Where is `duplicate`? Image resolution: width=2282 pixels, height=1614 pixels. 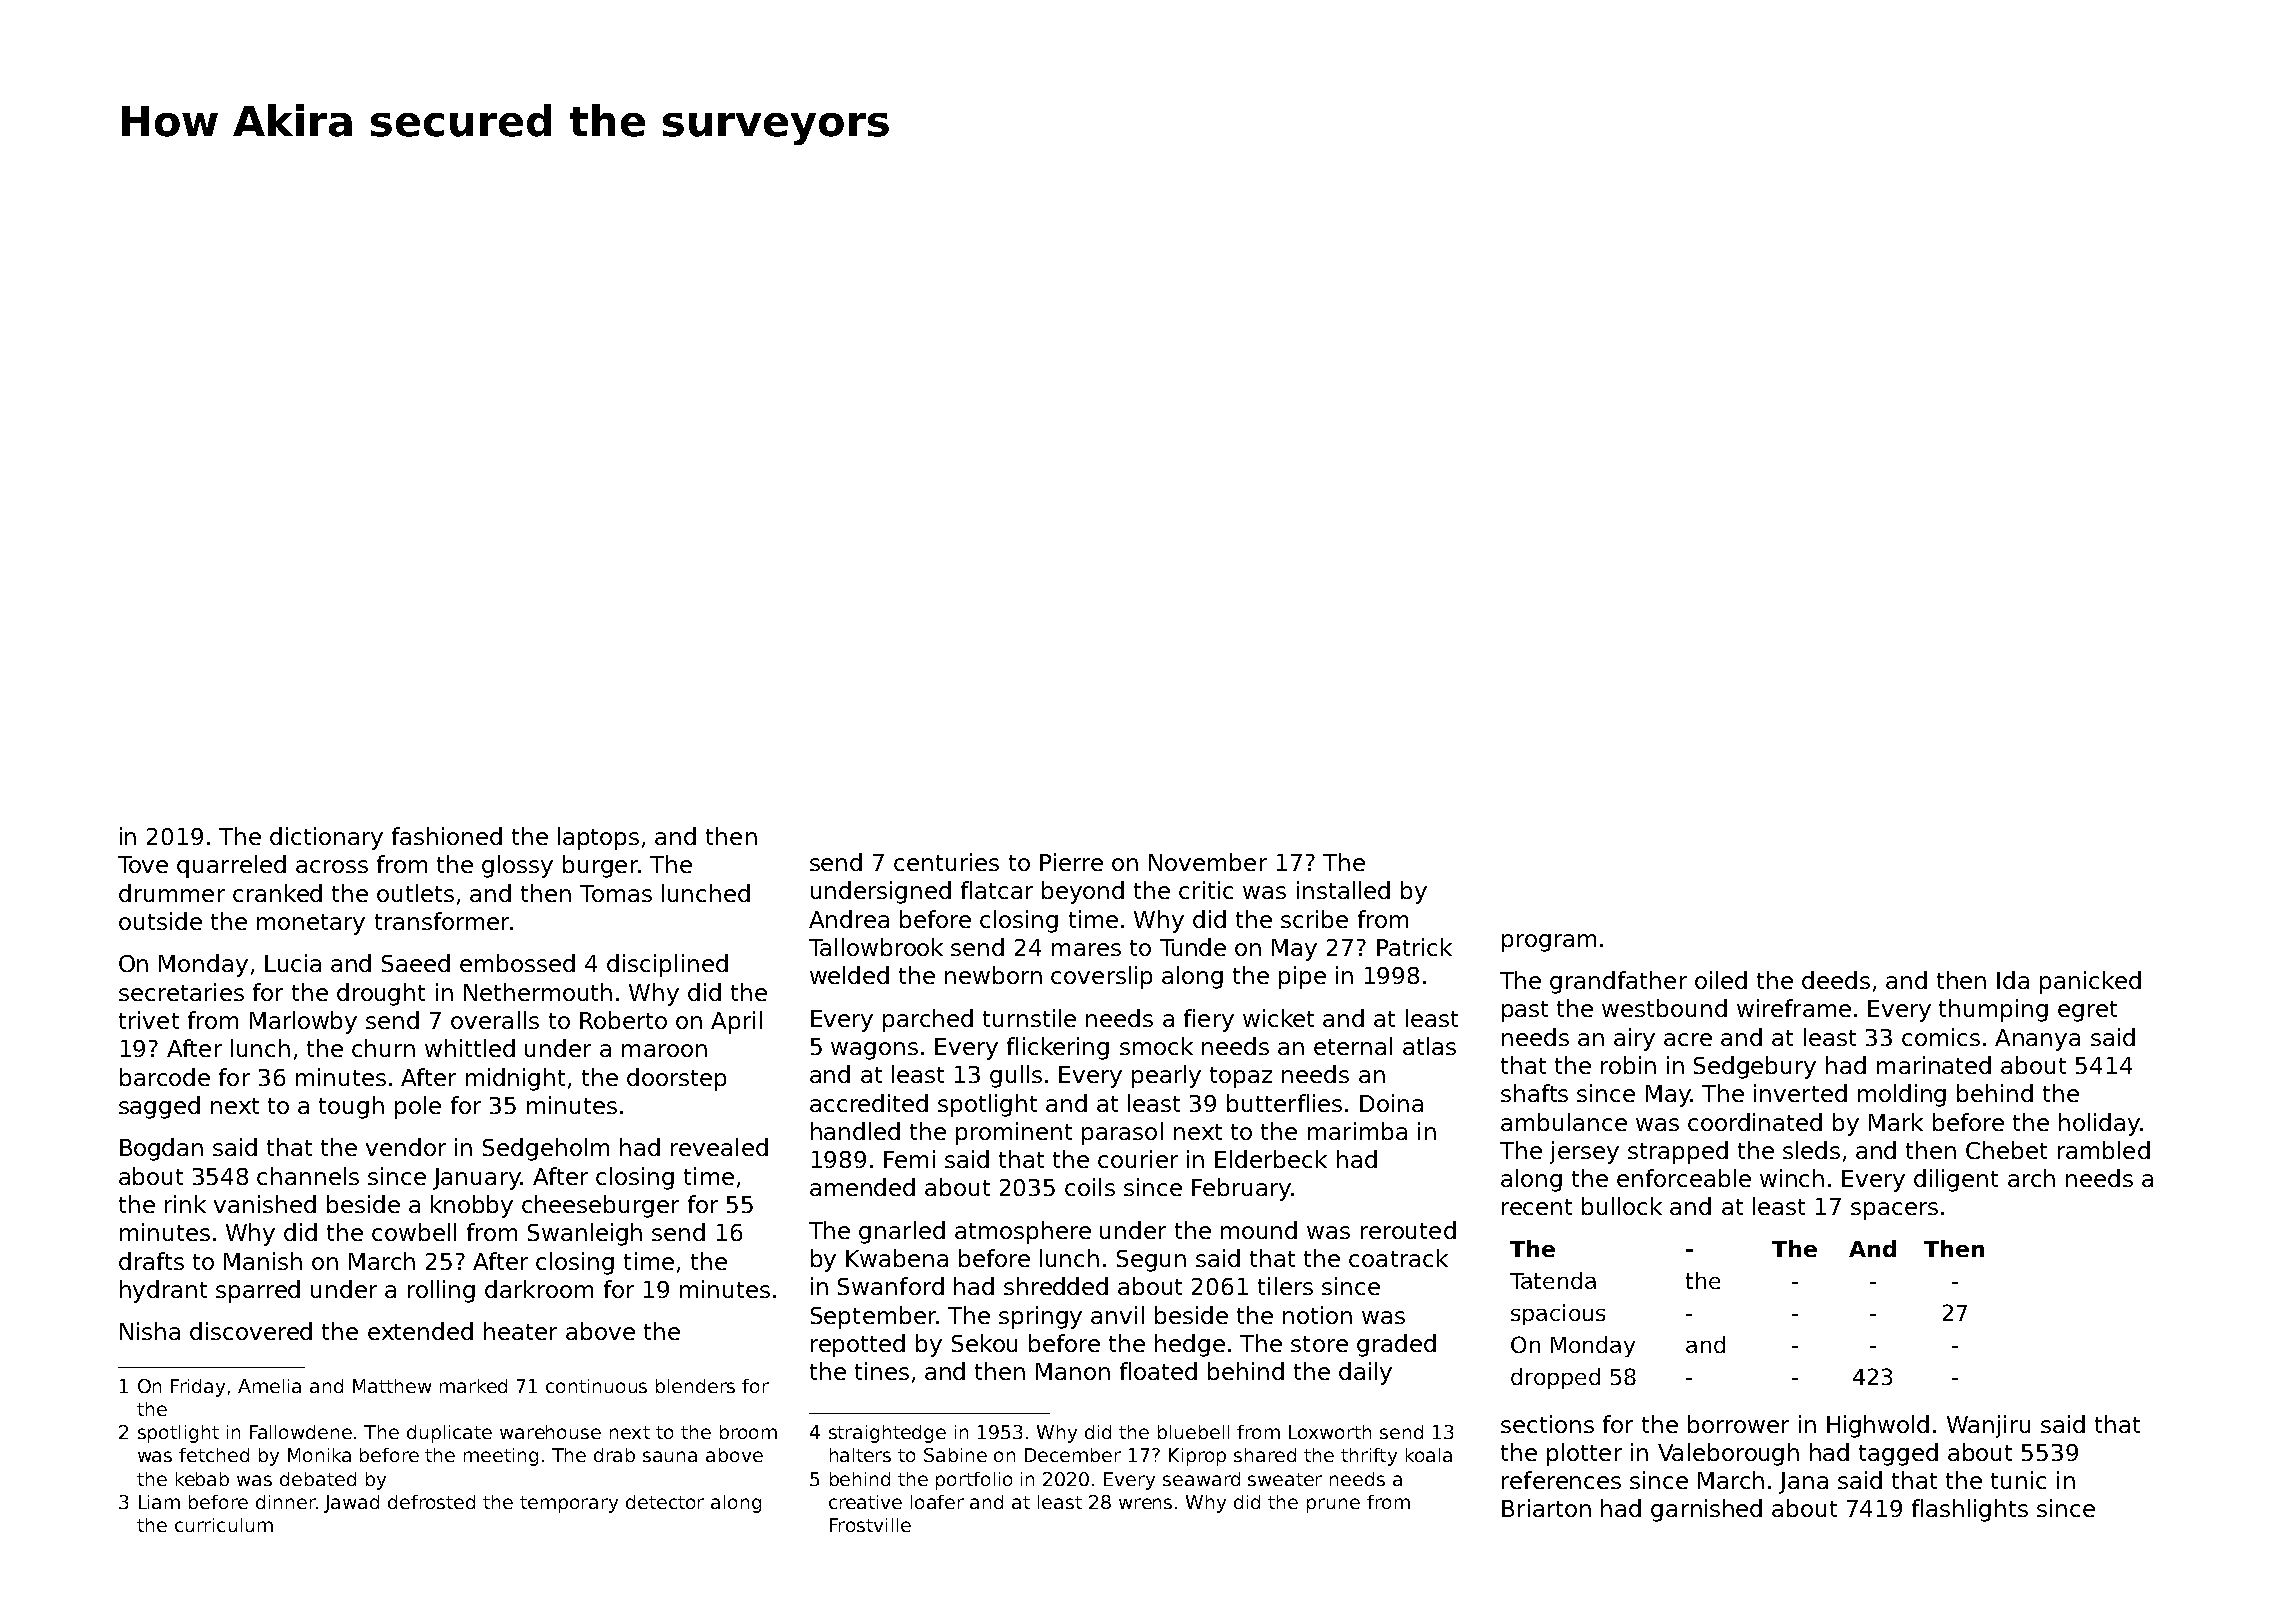 duplicate is located at coordinates (449, 1434).
